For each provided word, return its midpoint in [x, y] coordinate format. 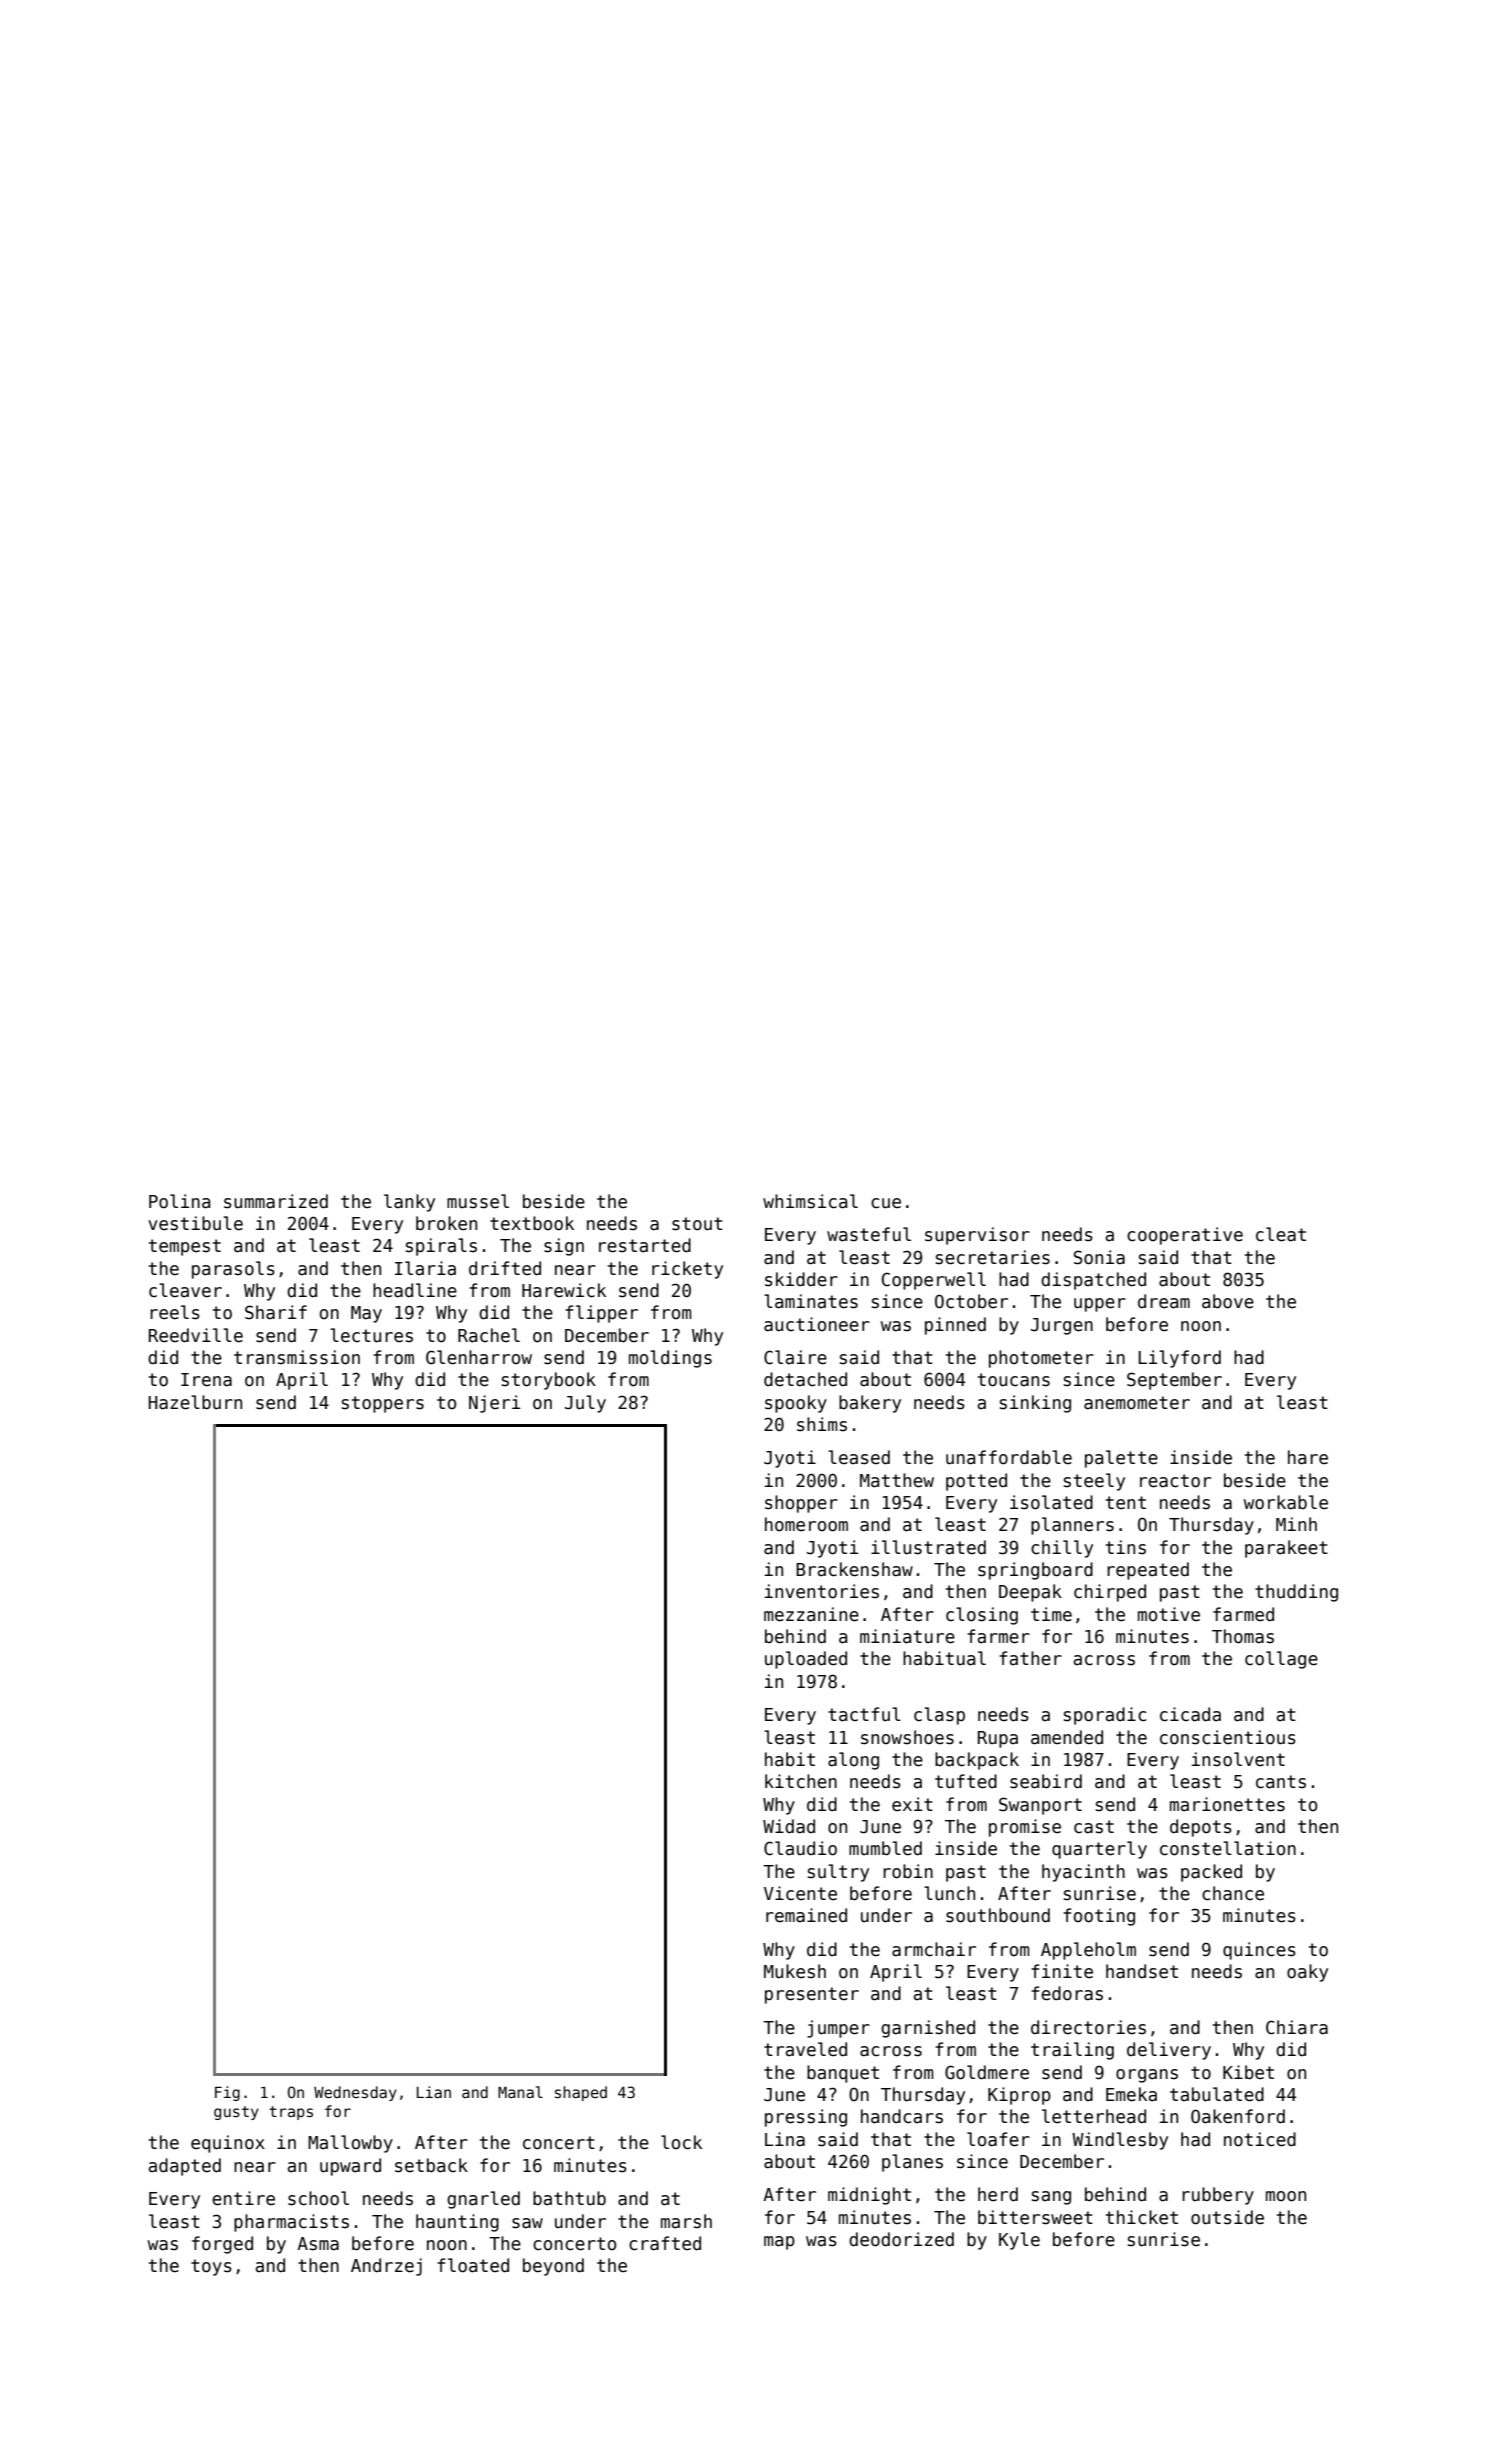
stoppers [383, 1404]
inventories [822, 1591]
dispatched [1093, 1281]
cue [886, 1203]
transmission [297, 1357]
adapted [185, 2167]
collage [1281, 1660]
